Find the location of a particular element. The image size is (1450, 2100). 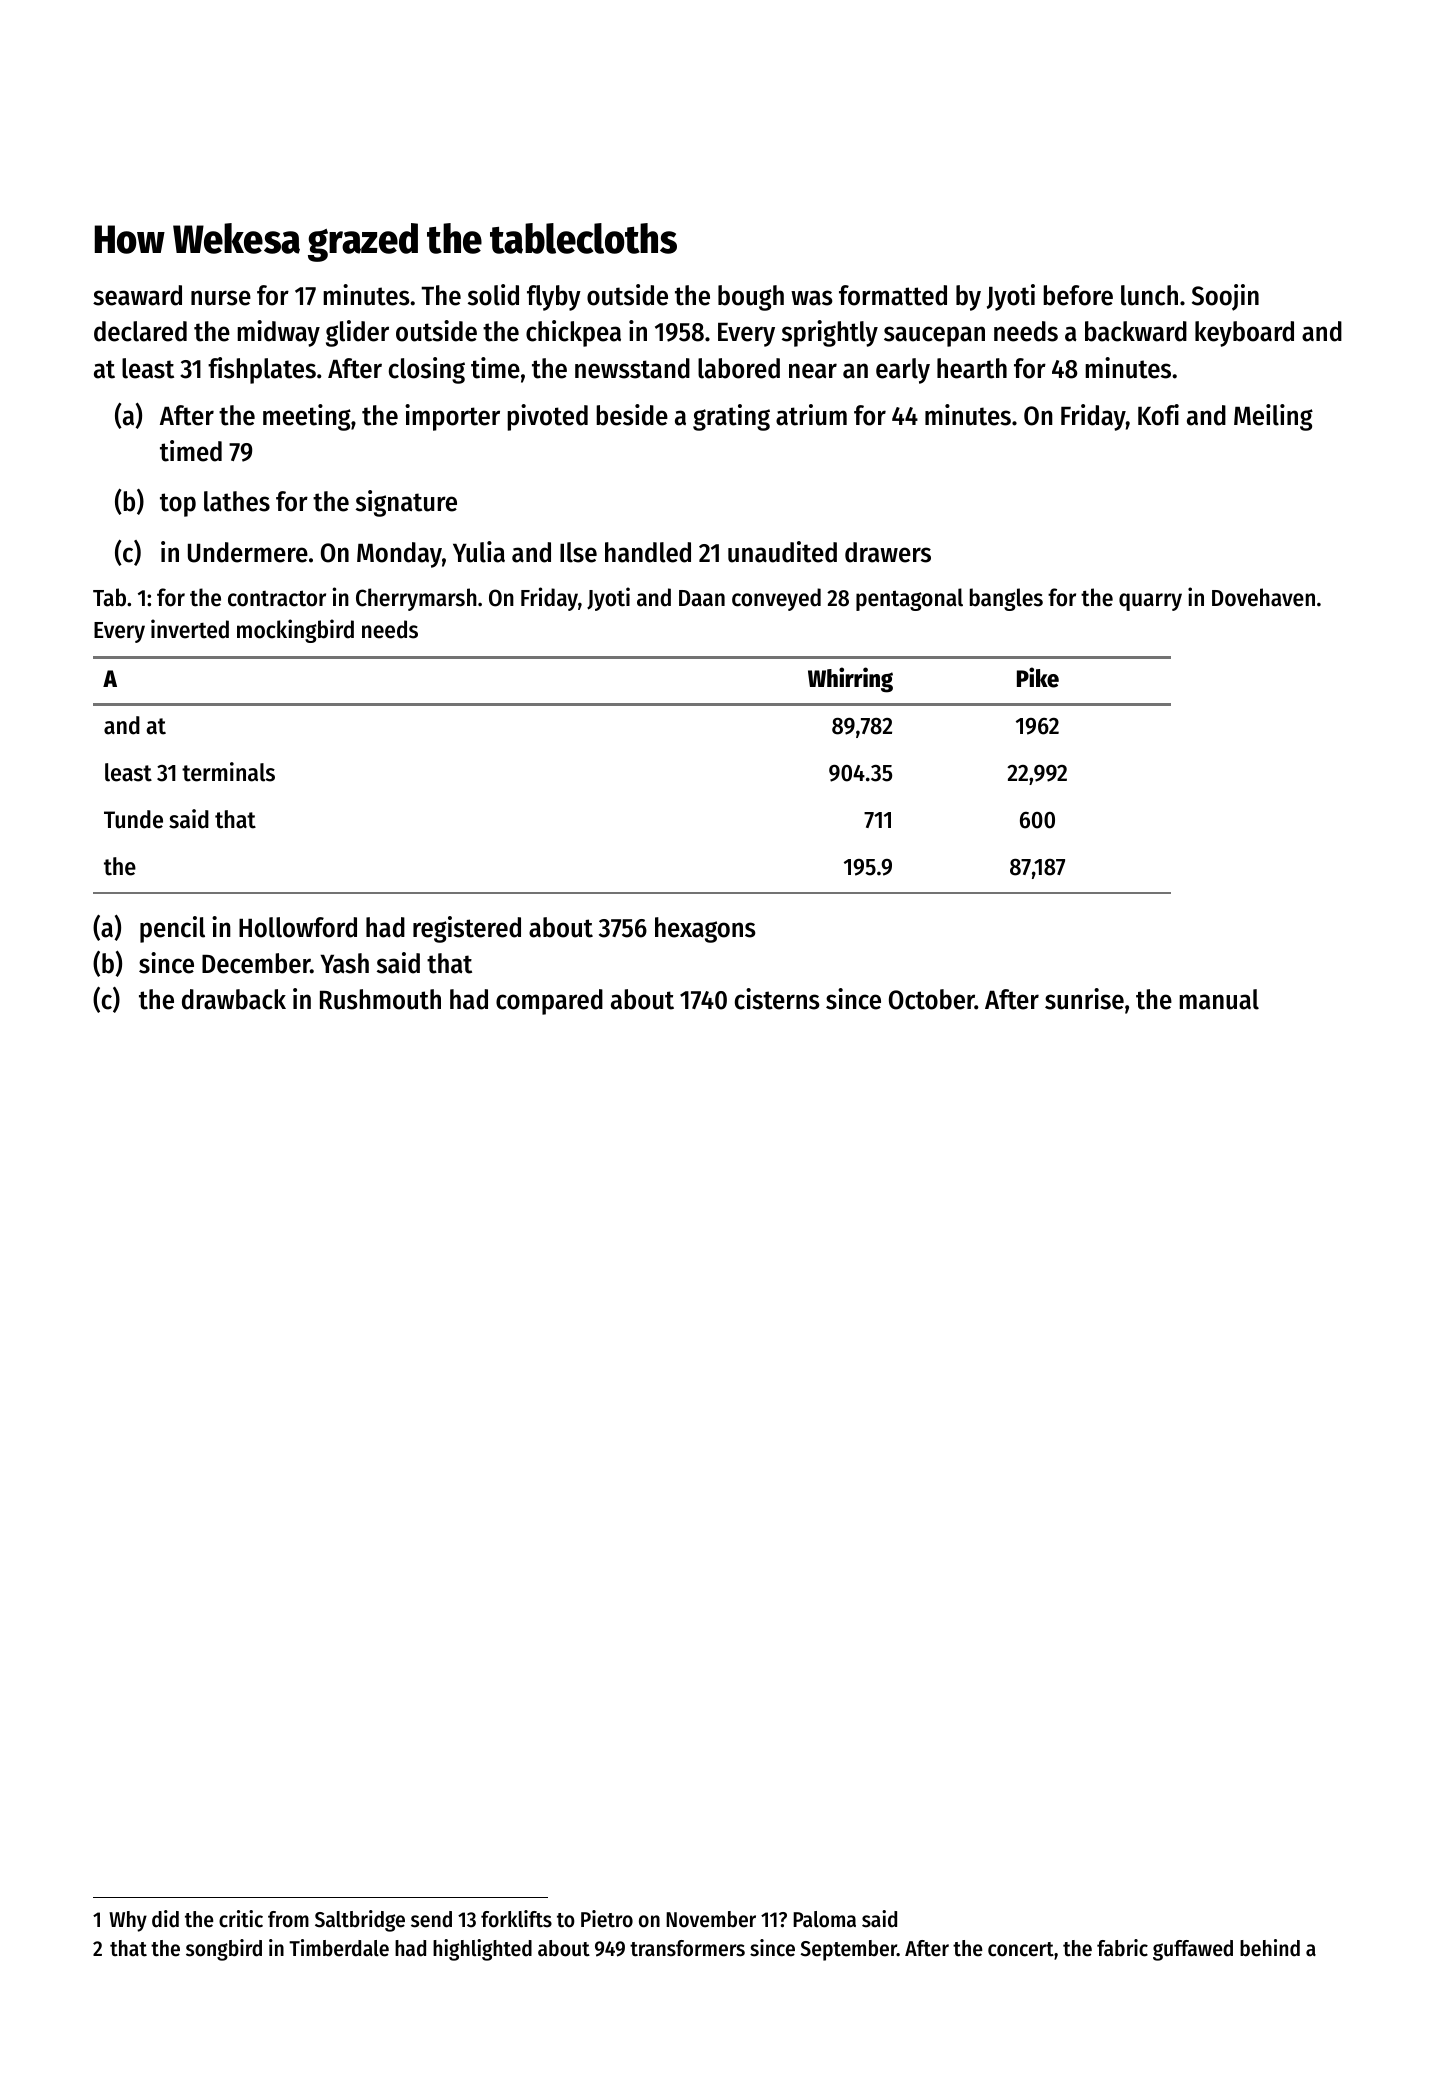

songbird is located at coordinates (224, 1950).
